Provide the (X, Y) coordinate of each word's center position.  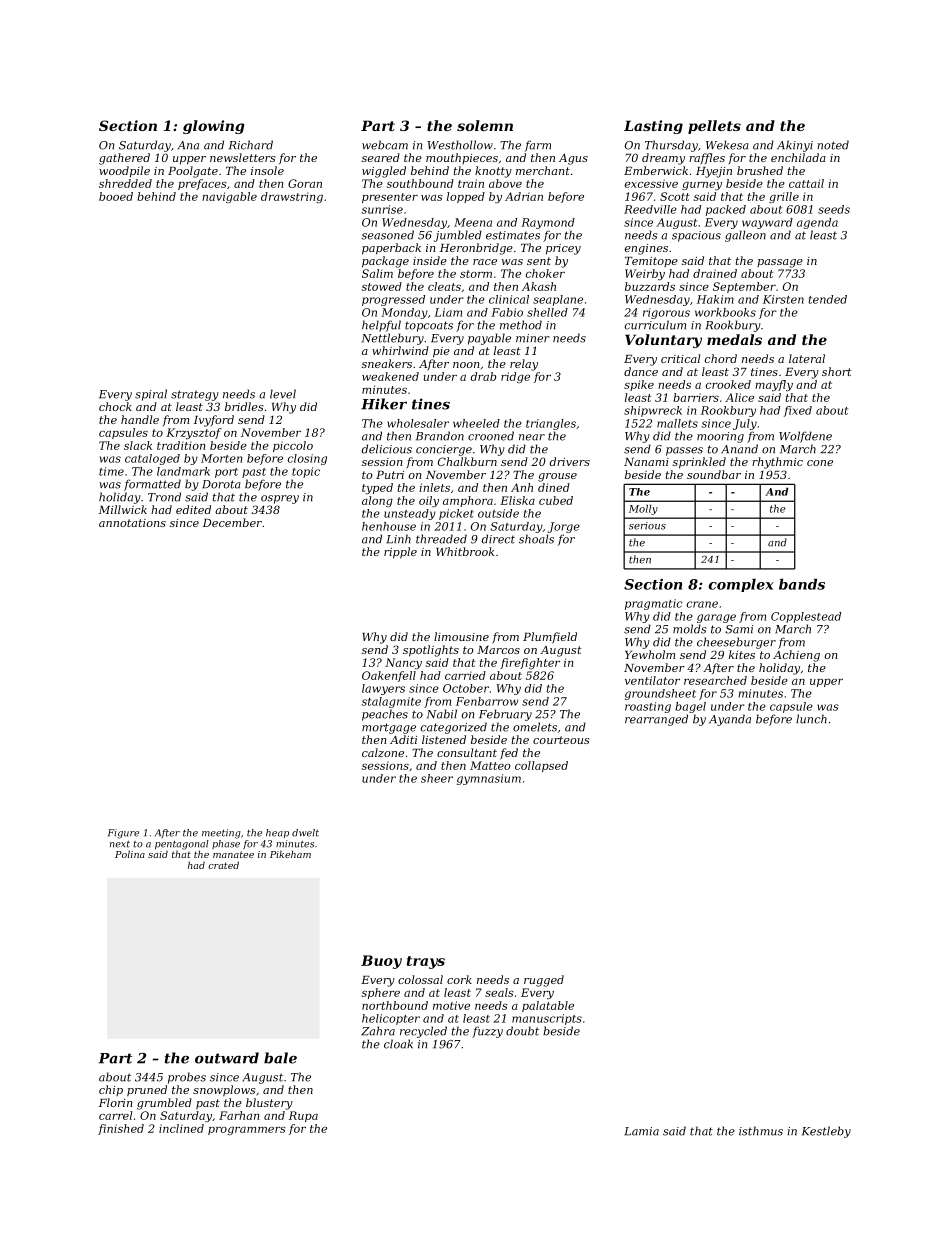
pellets (714, 127)
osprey (280, 499)
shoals (536, 539)
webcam (385, 145)
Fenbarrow (487, 701)
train (471, 183)
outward (227, 1058)
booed (116, 196)
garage (716, 618)
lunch (811, 719)
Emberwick (656, 170)
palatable (548, 1006)
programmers (247, 1131)
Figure (123, 834)
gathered (124, 159)
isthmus (761, 1131)
